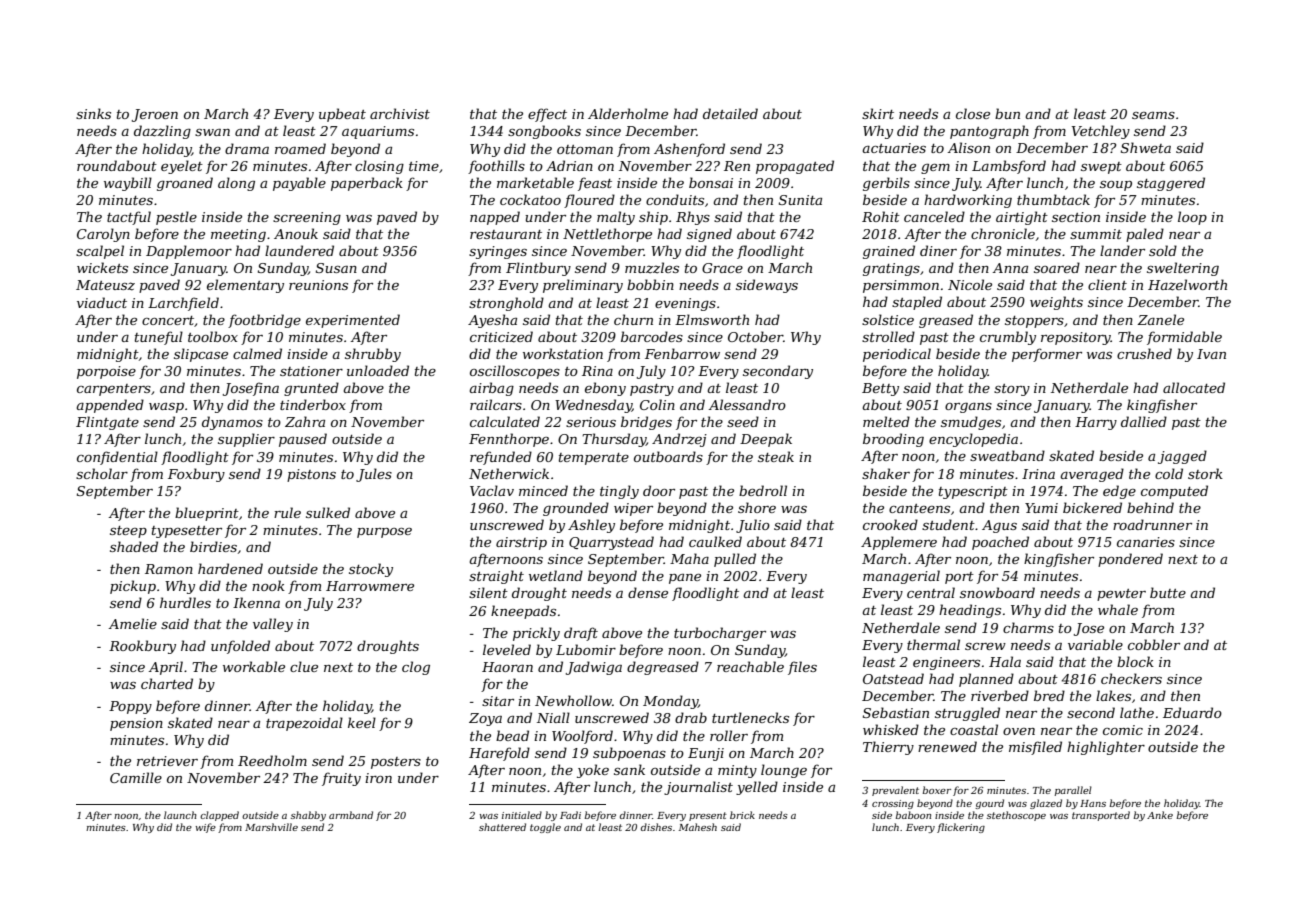 This document has height=924, width=1308. Describe the element at coordinates (585, 149) in the document. I see `ottoman` at that location.
